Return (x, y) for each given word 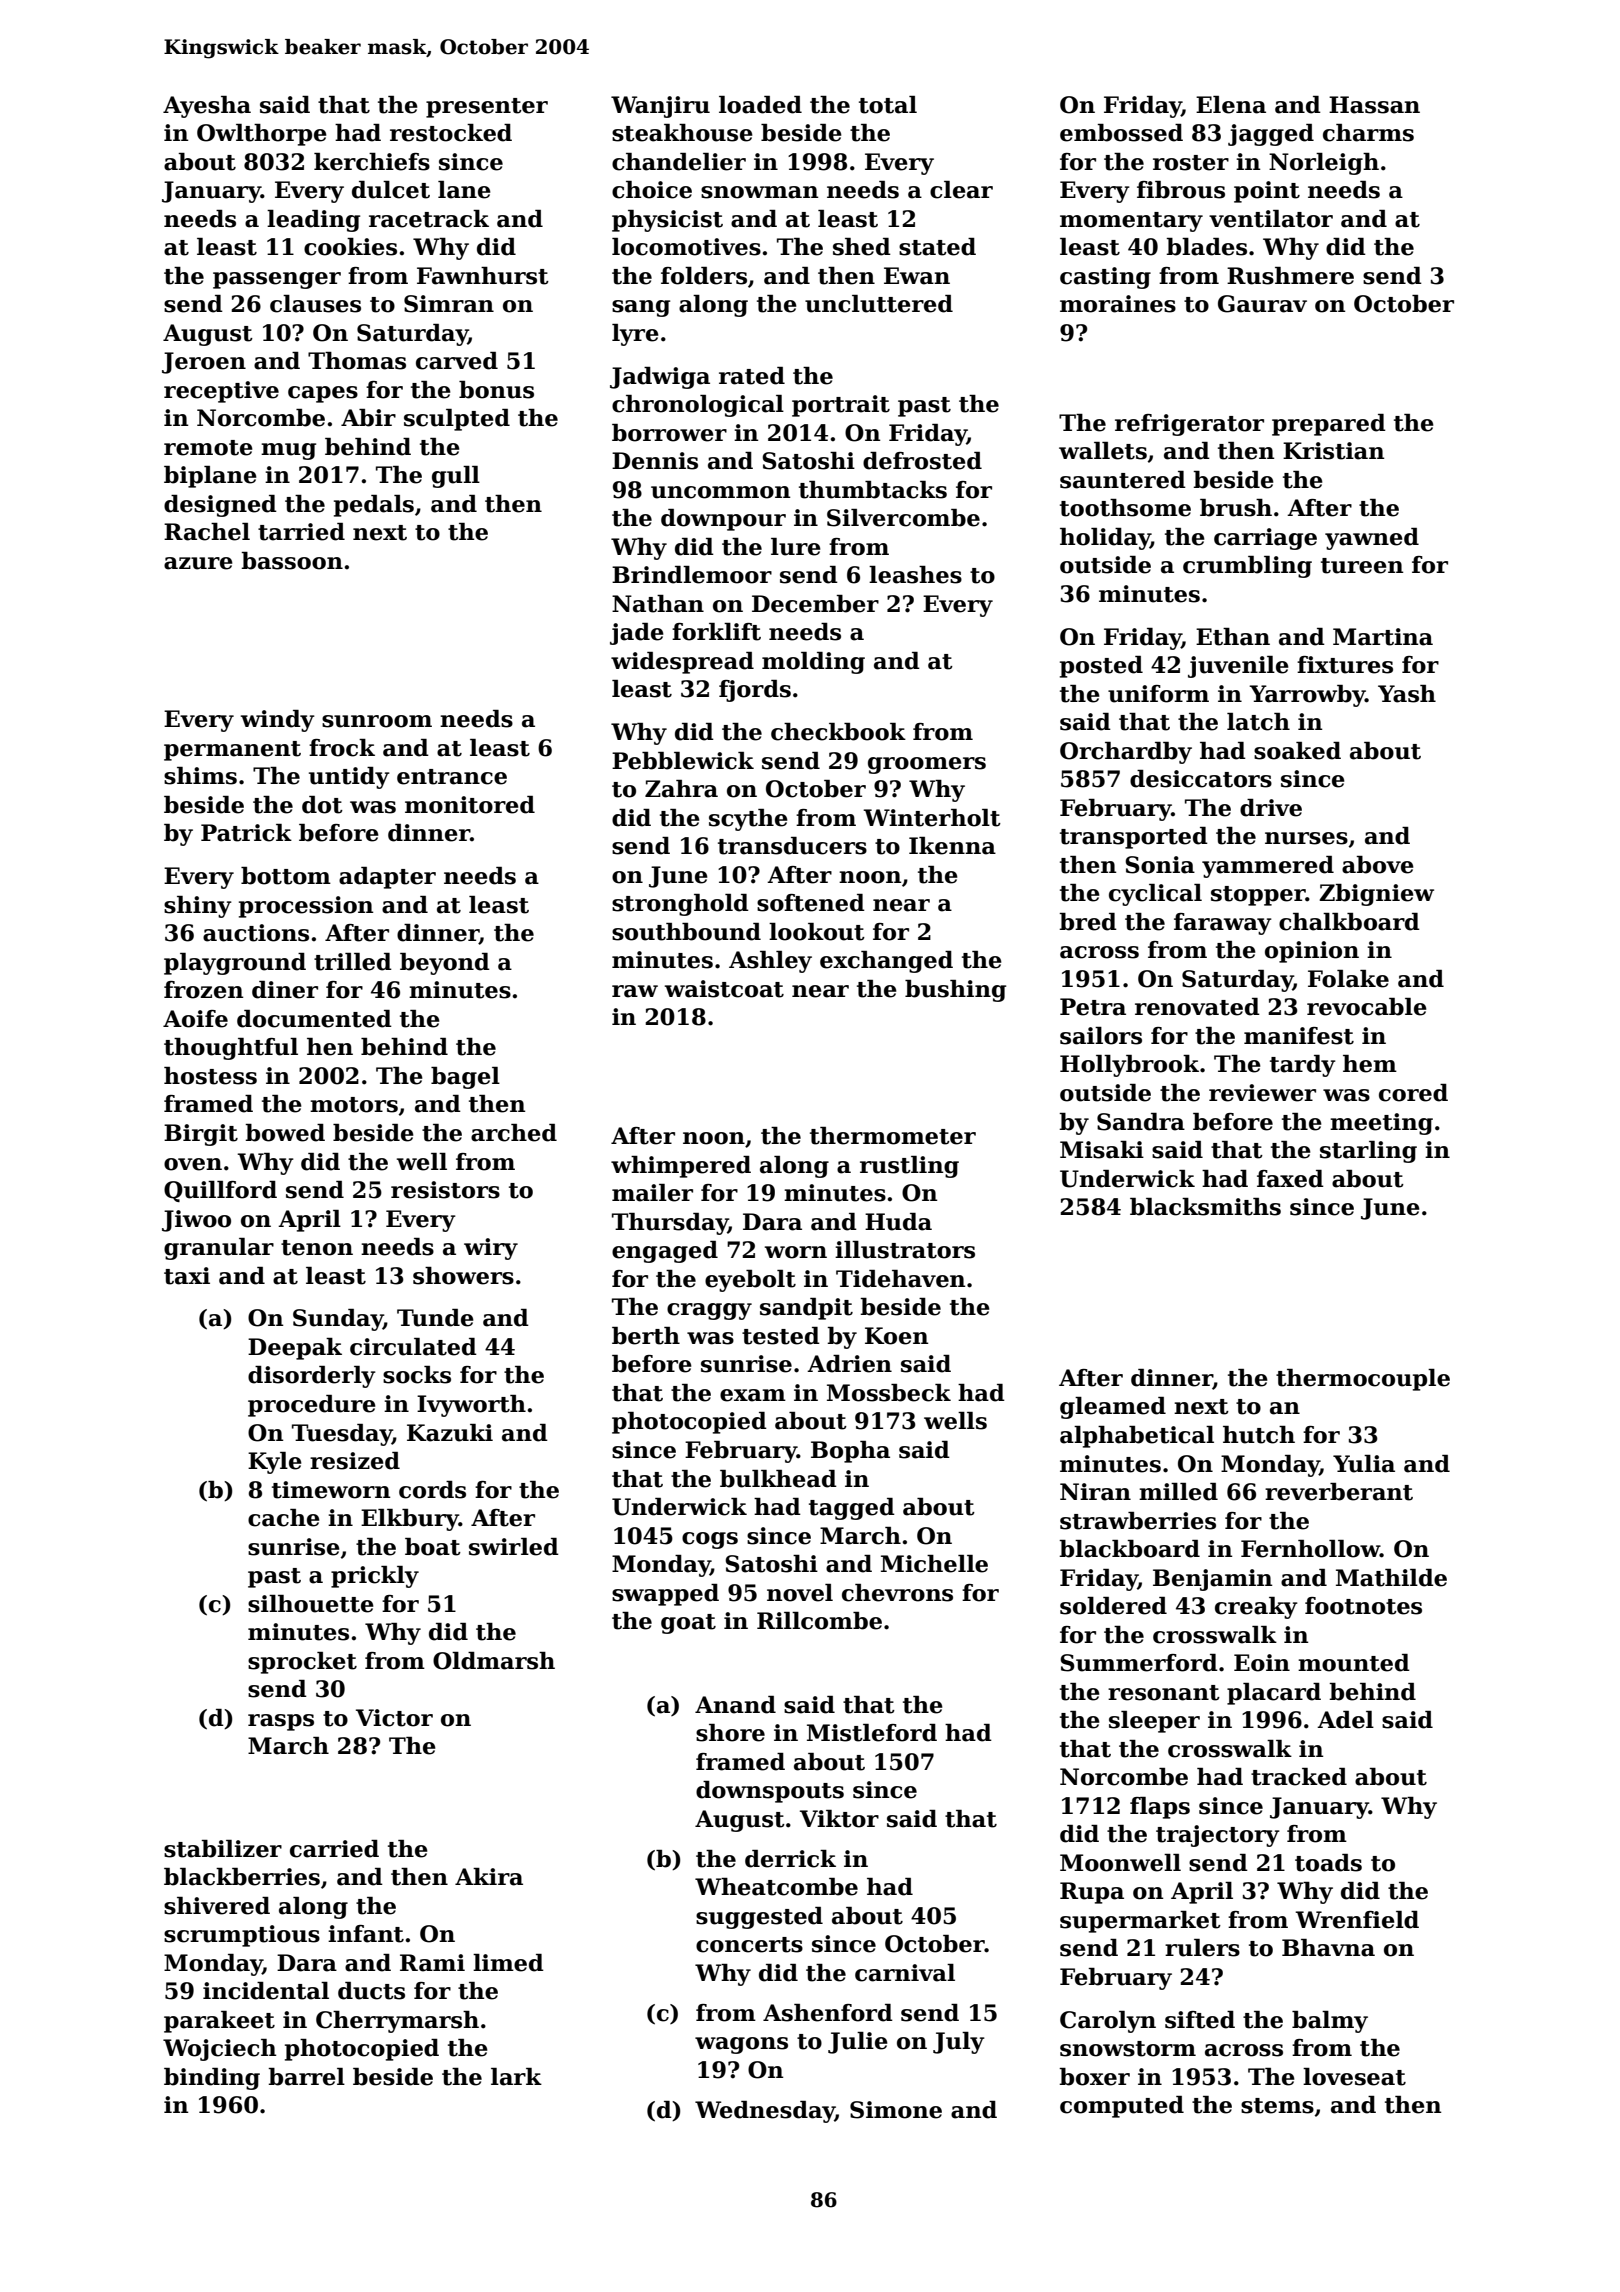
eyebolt (750, 1281)
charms (1368, 133)
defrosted (922, 461)
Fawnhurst (483, 276)
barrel (306, 2077)
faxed (1290, 1179)
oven (193, 1164)
